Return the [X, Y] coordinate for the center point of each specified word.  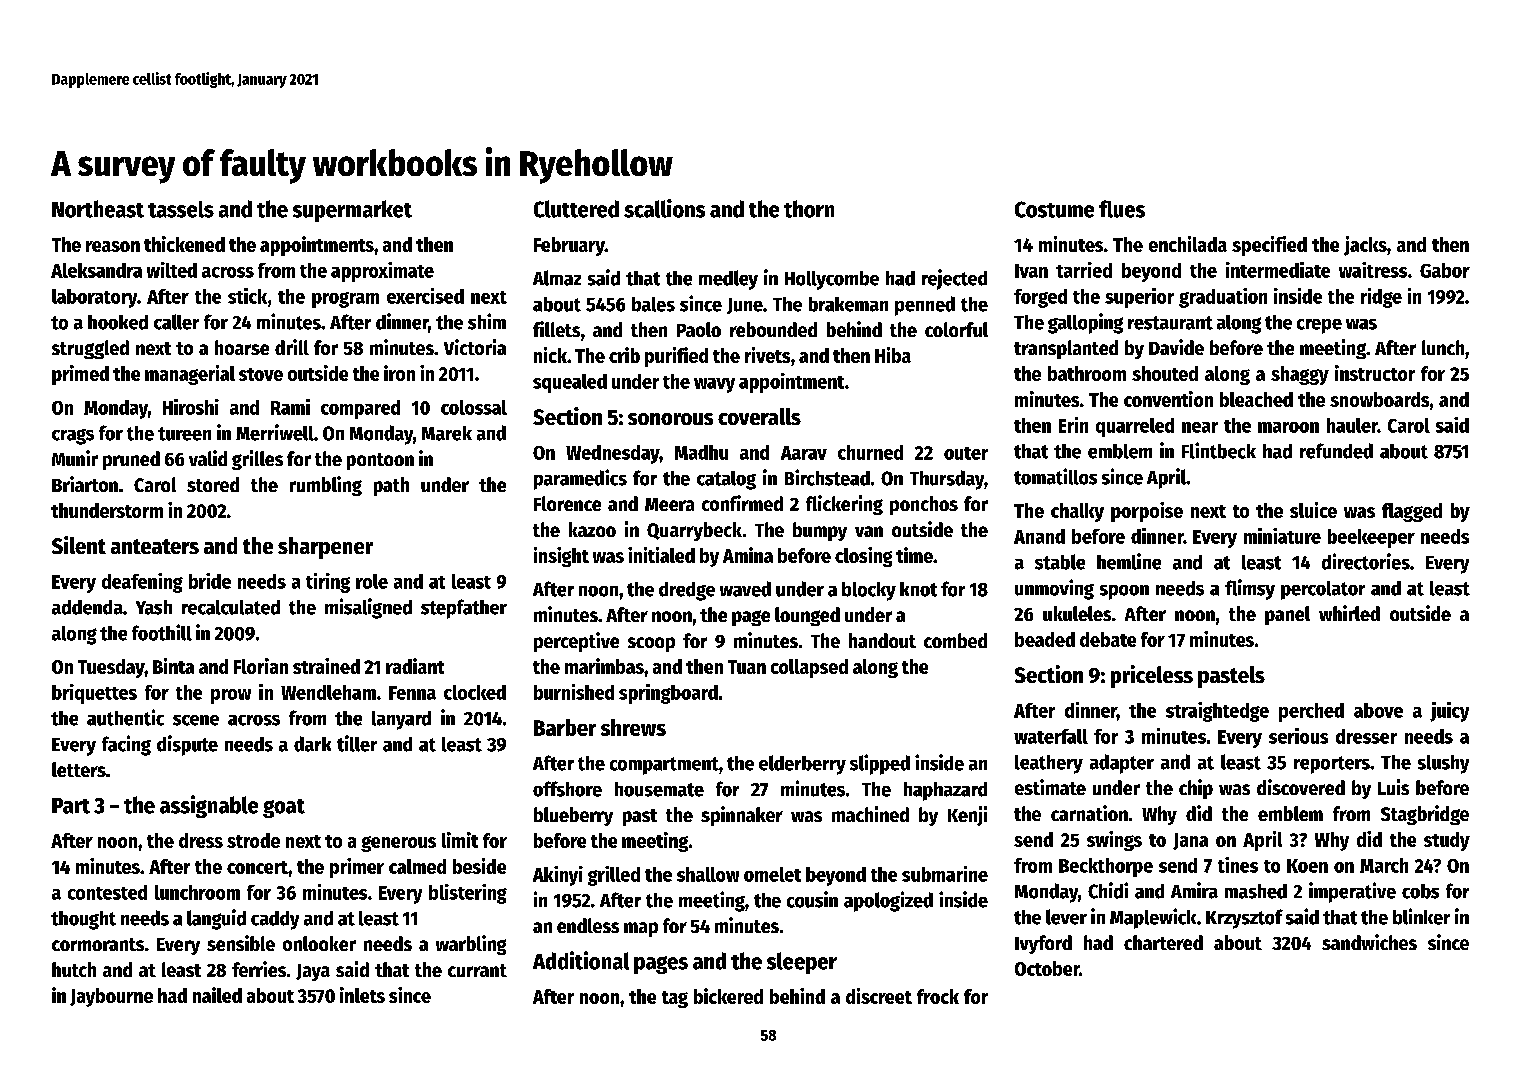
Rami [290, 407]
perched [1311, 712]
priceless [1152, 676]
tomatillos [1055, 476]
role [372, 581]
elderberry [802, 765]
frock [938, 996]
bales [653, 304]
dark [312, 744]
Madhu [701, 452]
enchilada [1188, 244]
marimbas [604, 666]
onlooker [319, 943]
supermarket [352, 211]
